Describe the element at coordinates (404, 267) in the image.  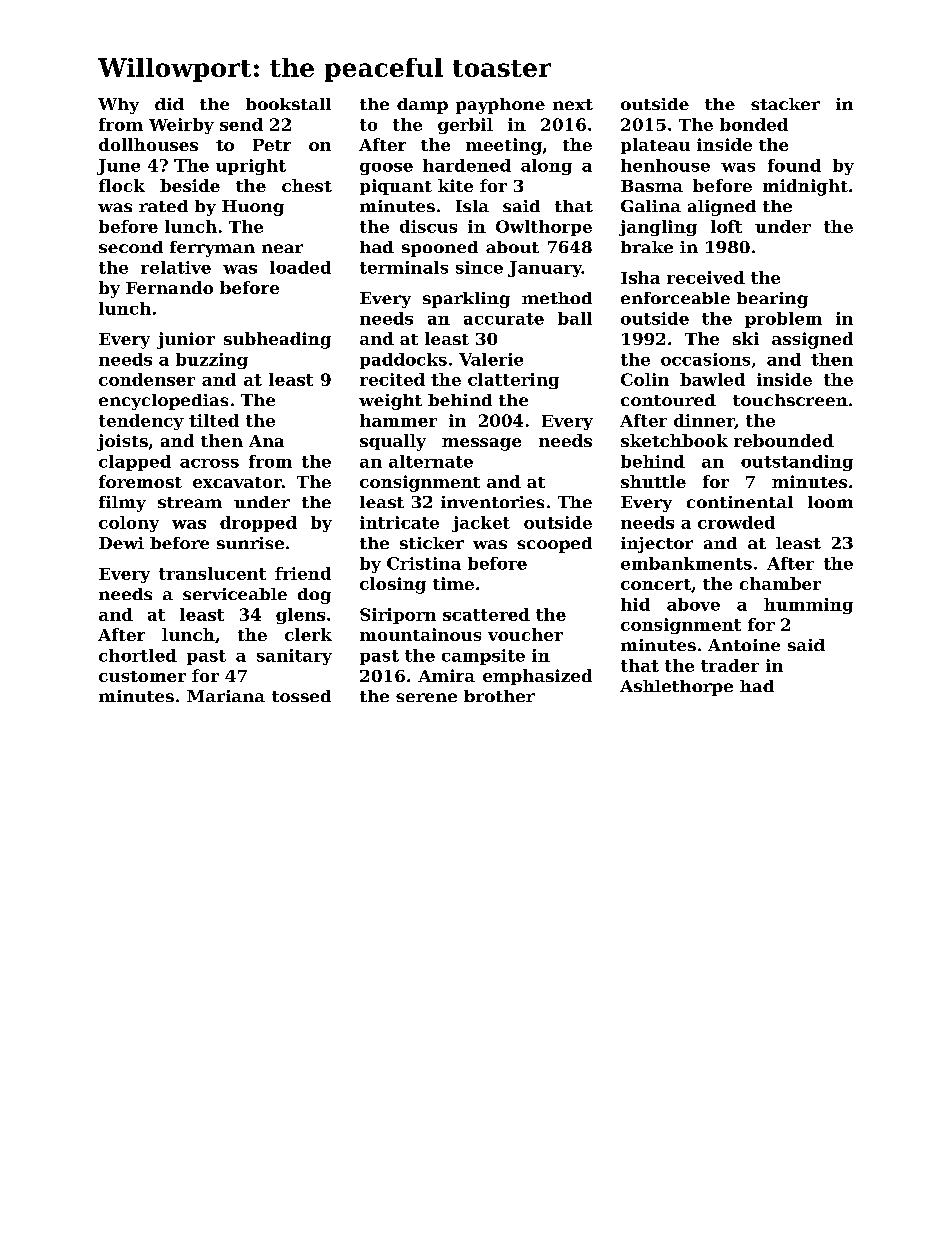
I see `terminals` at that location.
